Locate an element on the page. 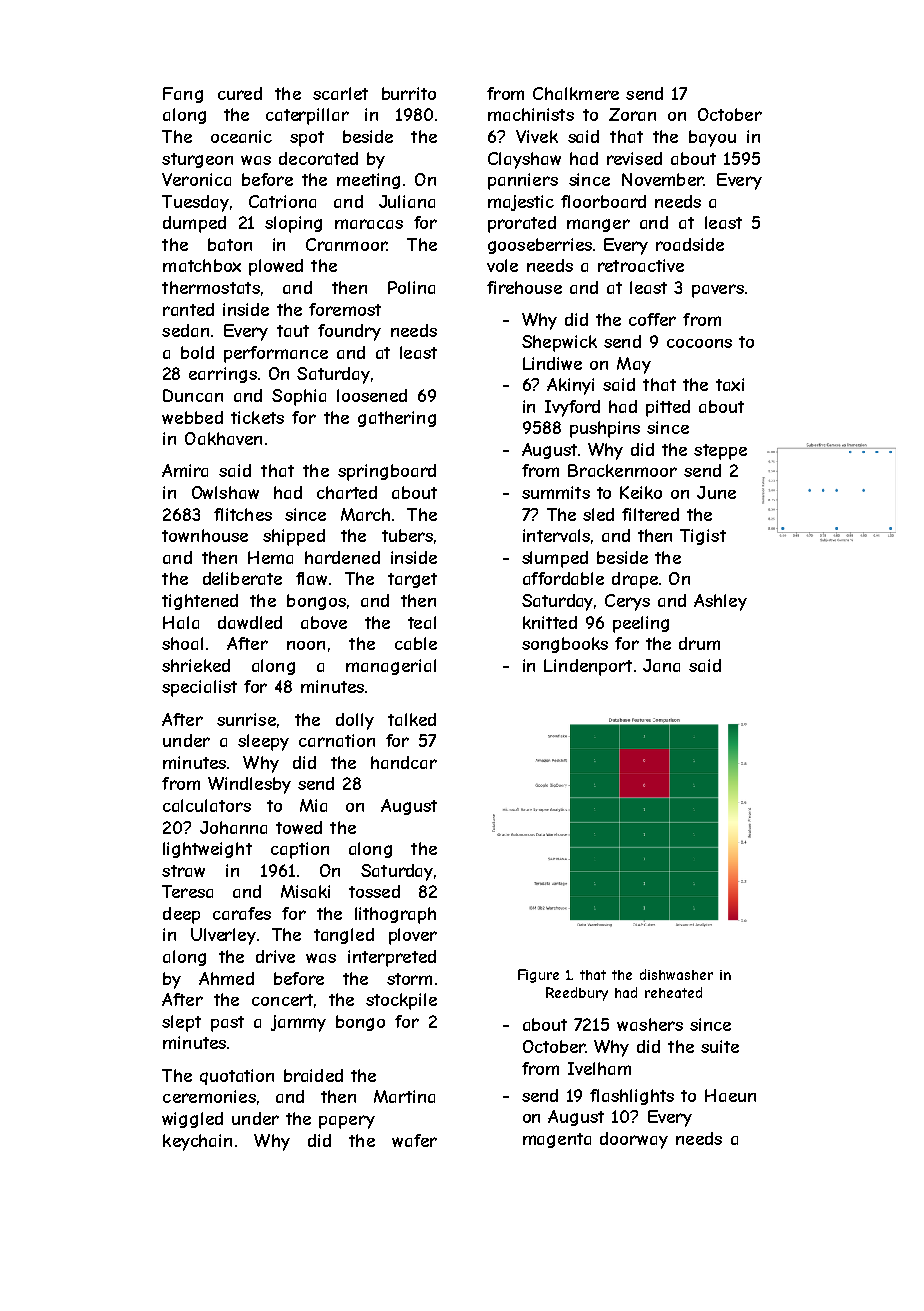  Jana is located at coordinates (661, 665).
